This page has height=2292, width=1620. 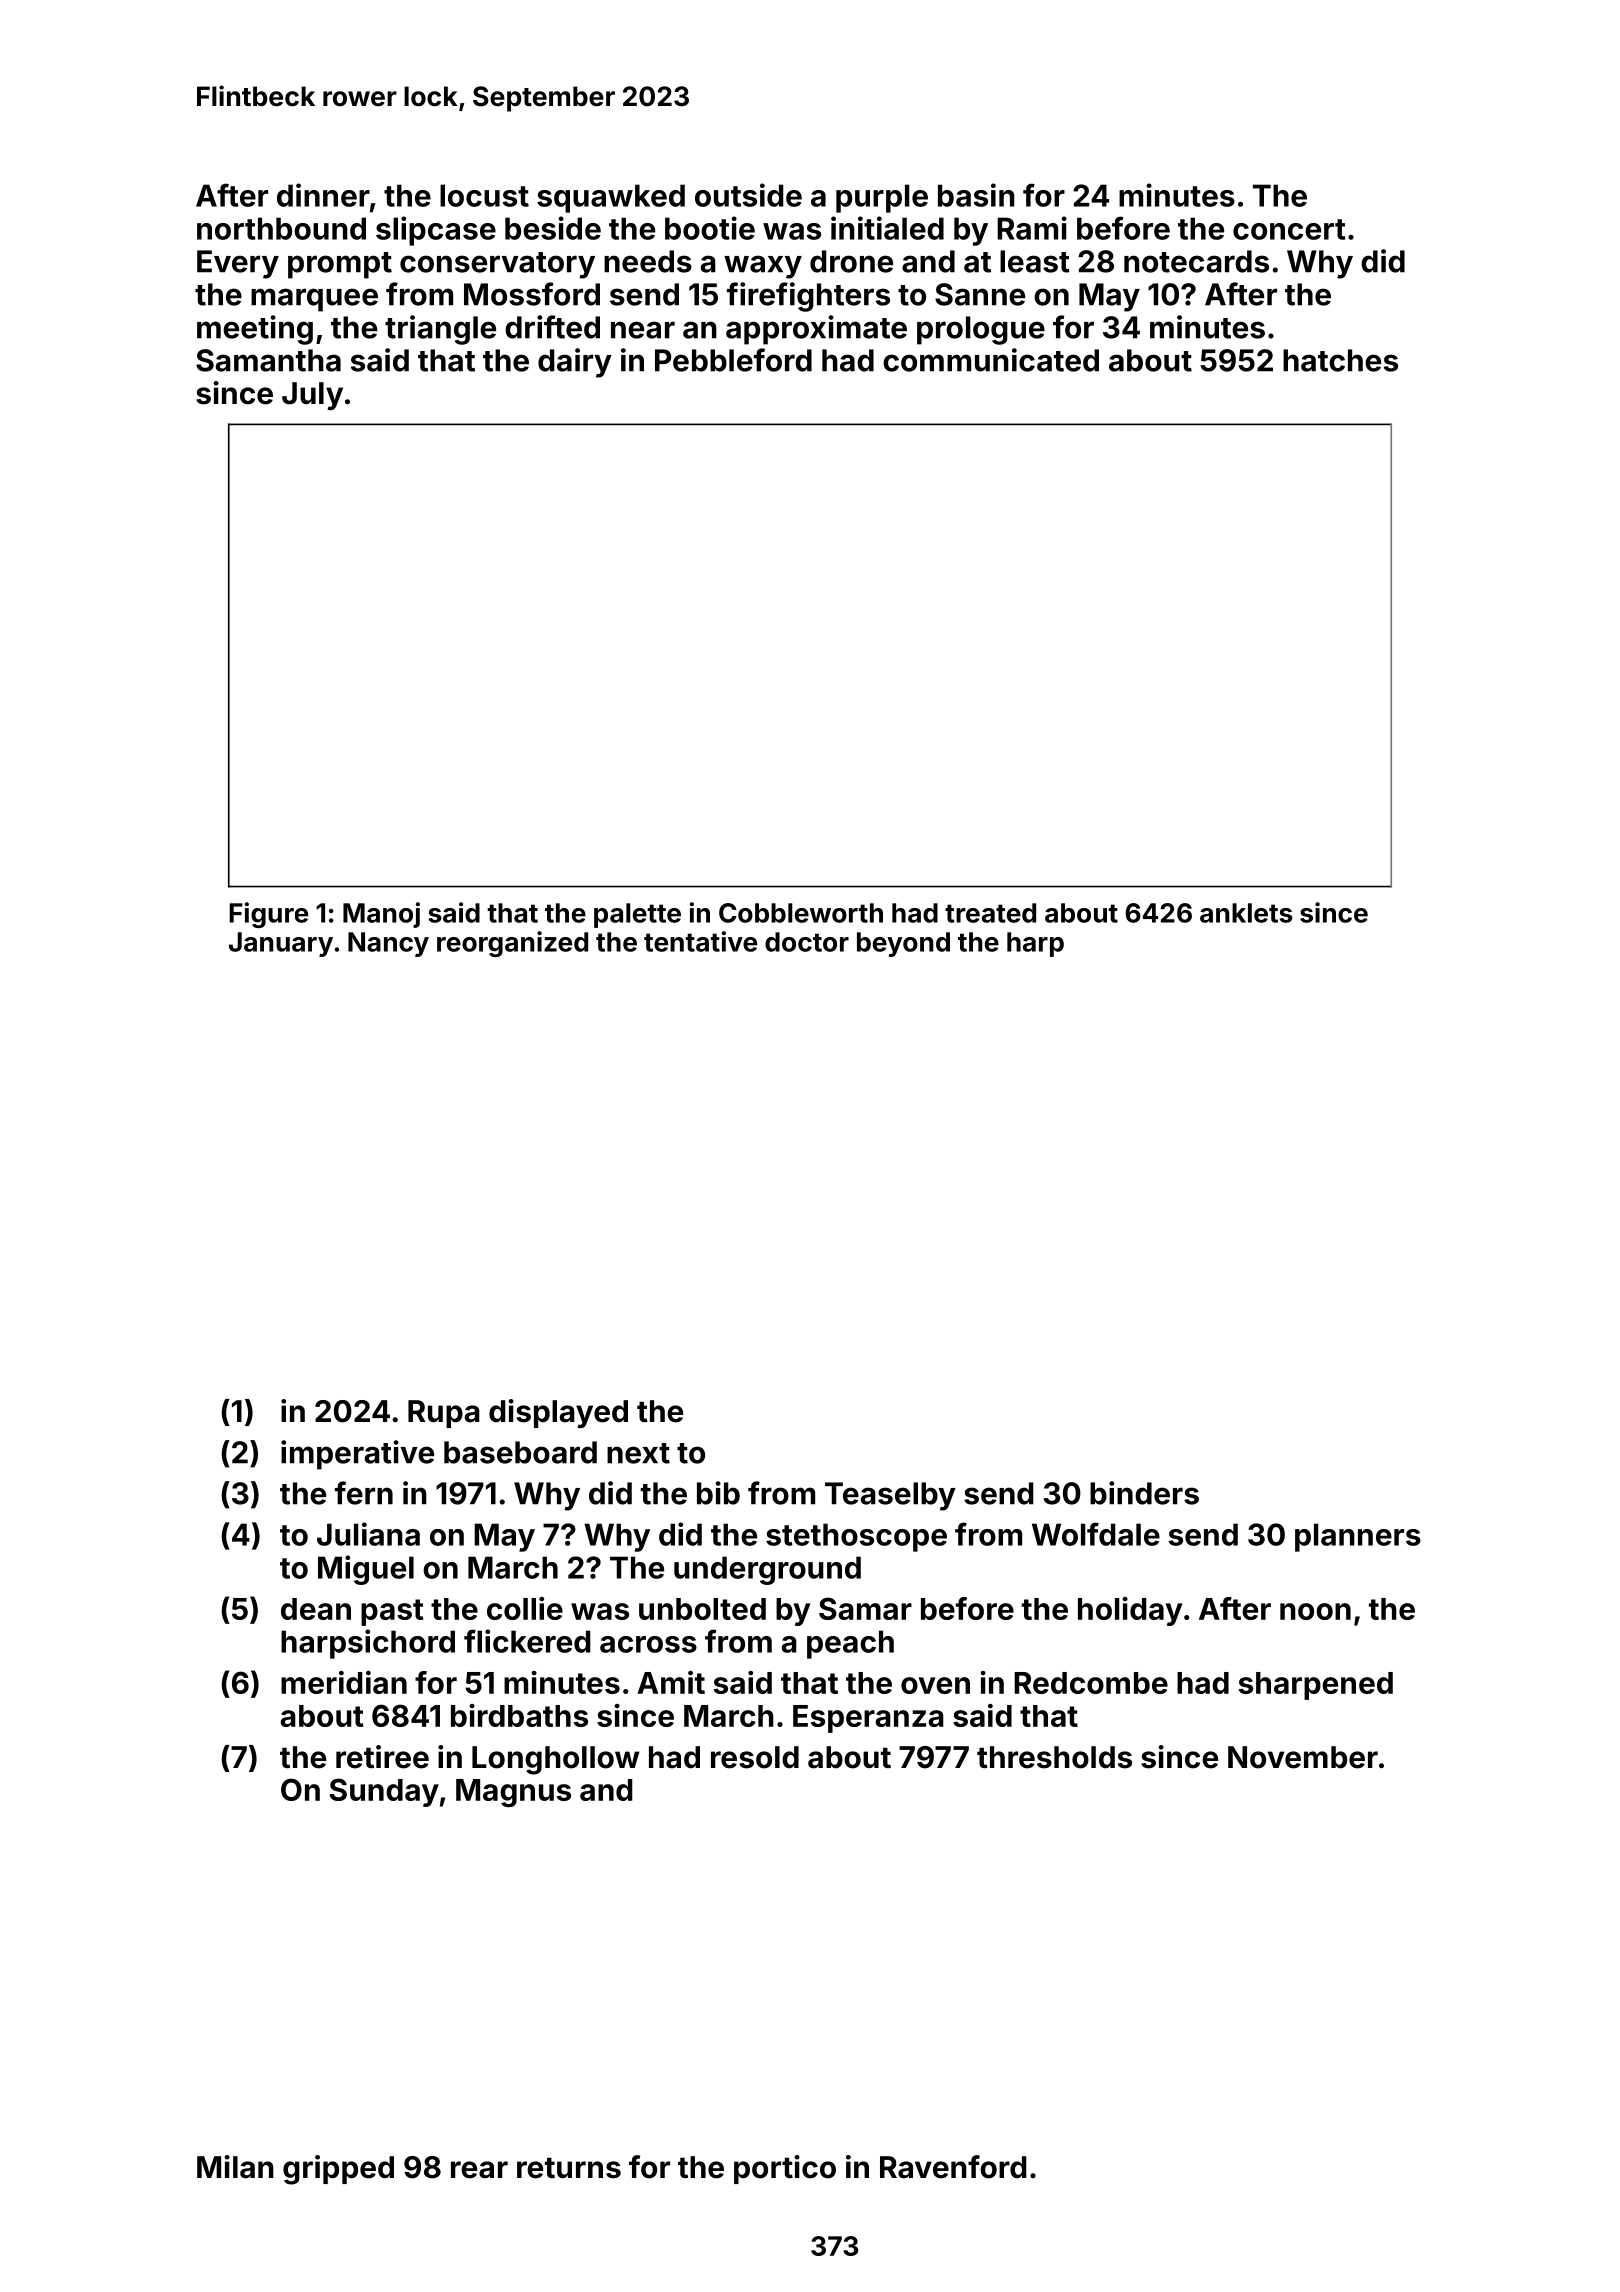 I want to click on treated, so click(x=990, y=913).
